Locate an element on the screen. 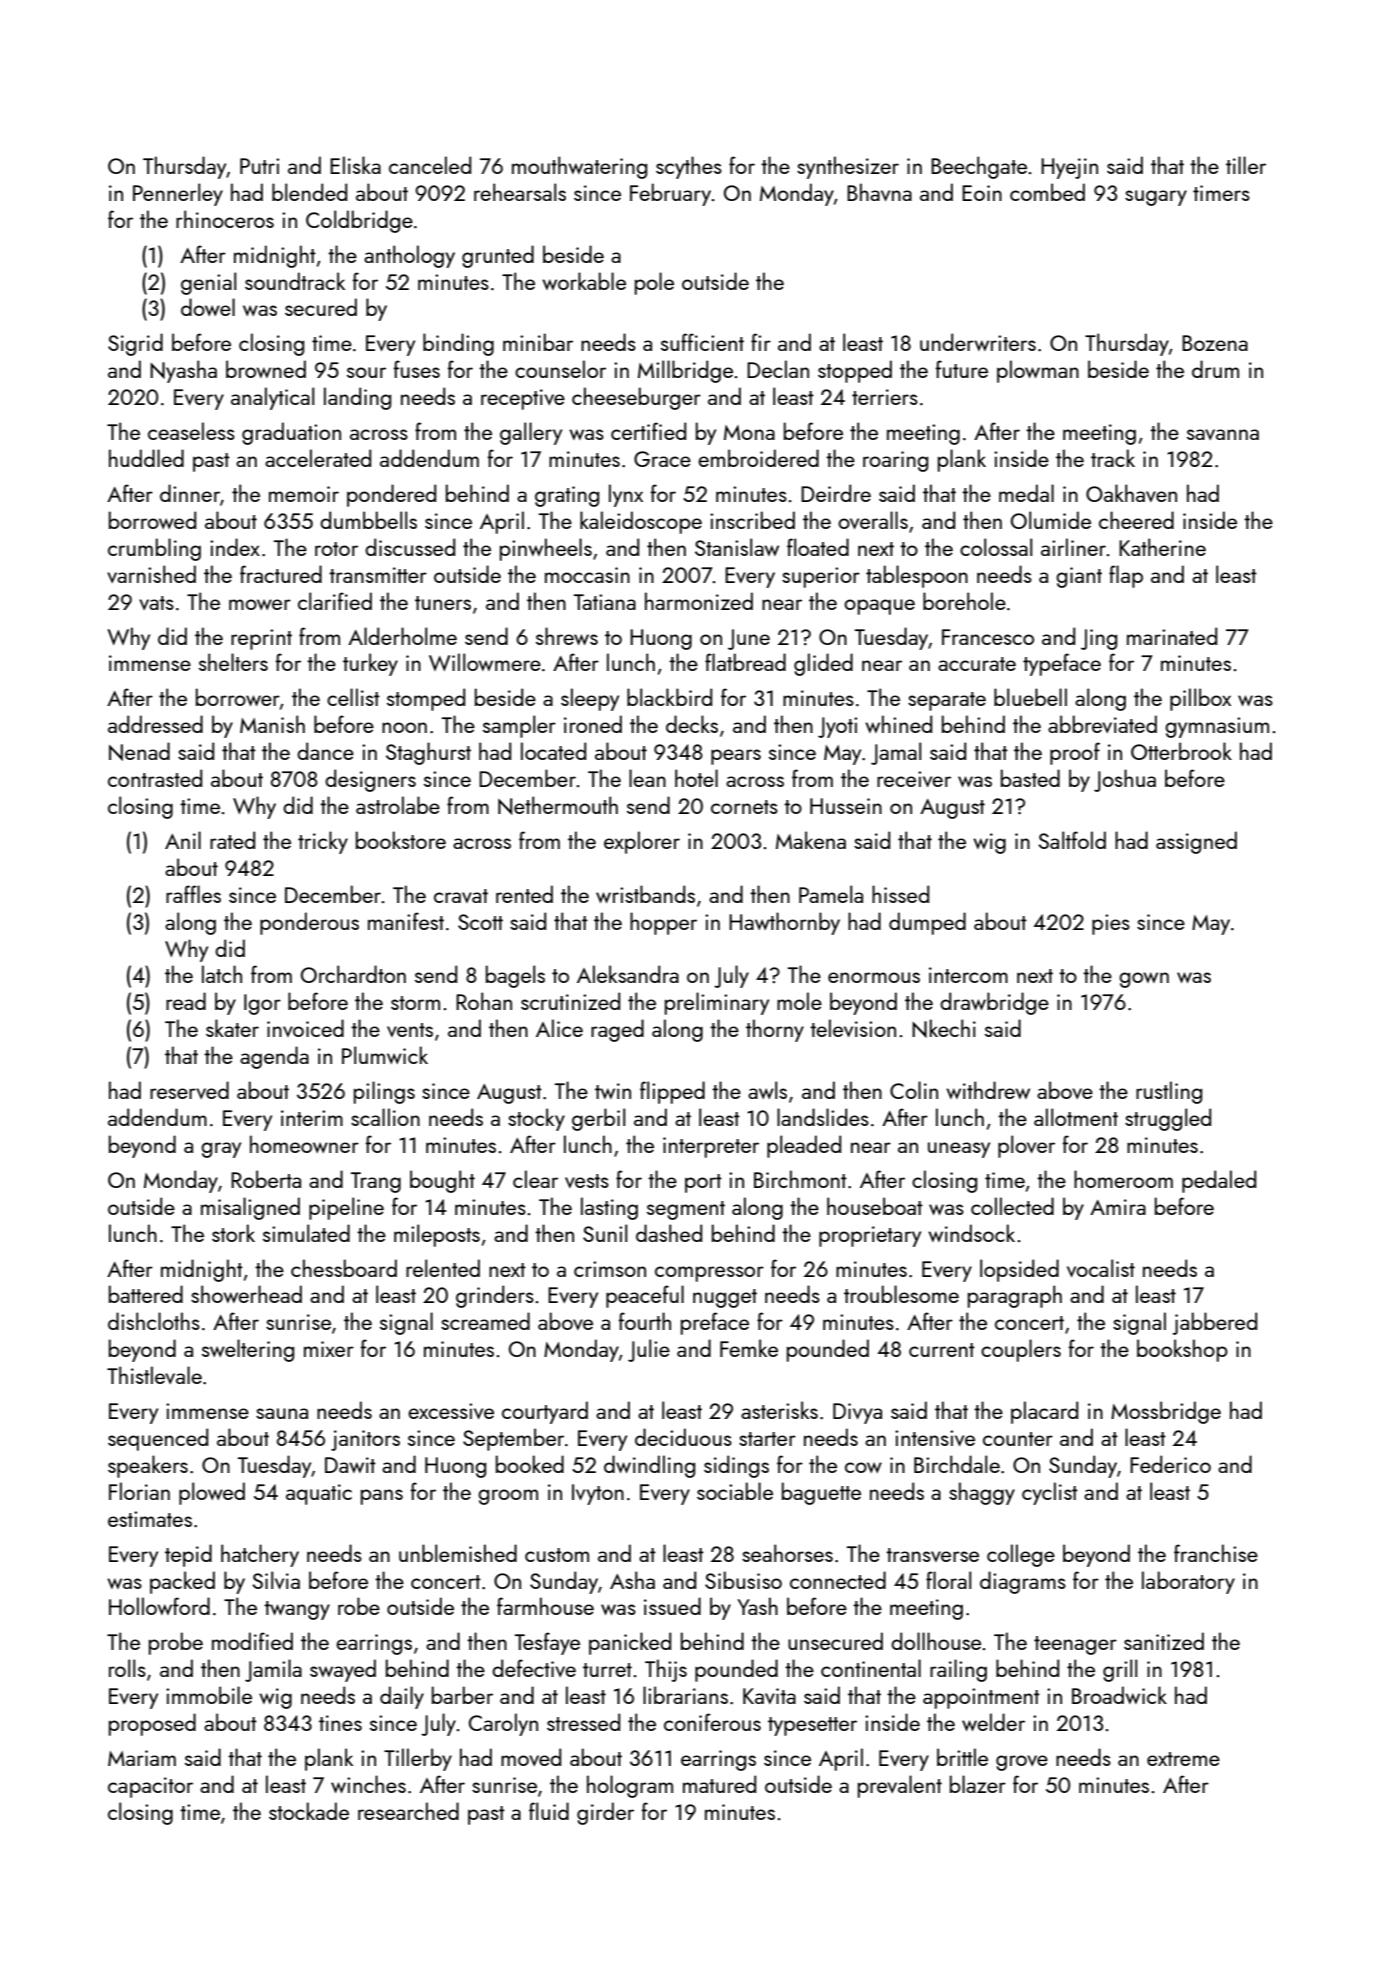 This screenshot has width=1386, height=1969. fir is located at coordinates (761, 342).
